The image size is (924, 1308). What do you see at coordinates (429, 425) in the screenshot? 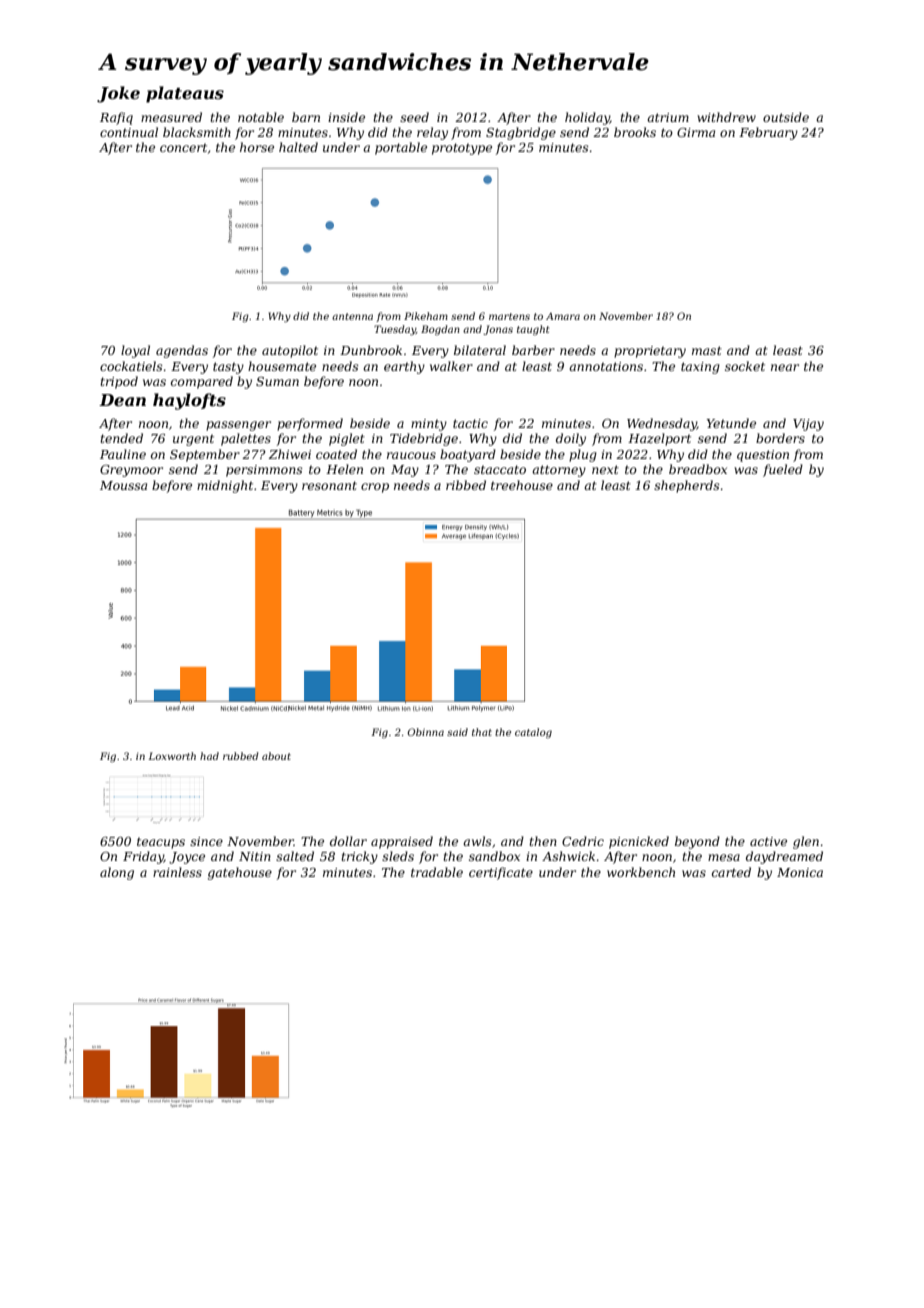
I see `minty` at bounding box center [429, 425].
